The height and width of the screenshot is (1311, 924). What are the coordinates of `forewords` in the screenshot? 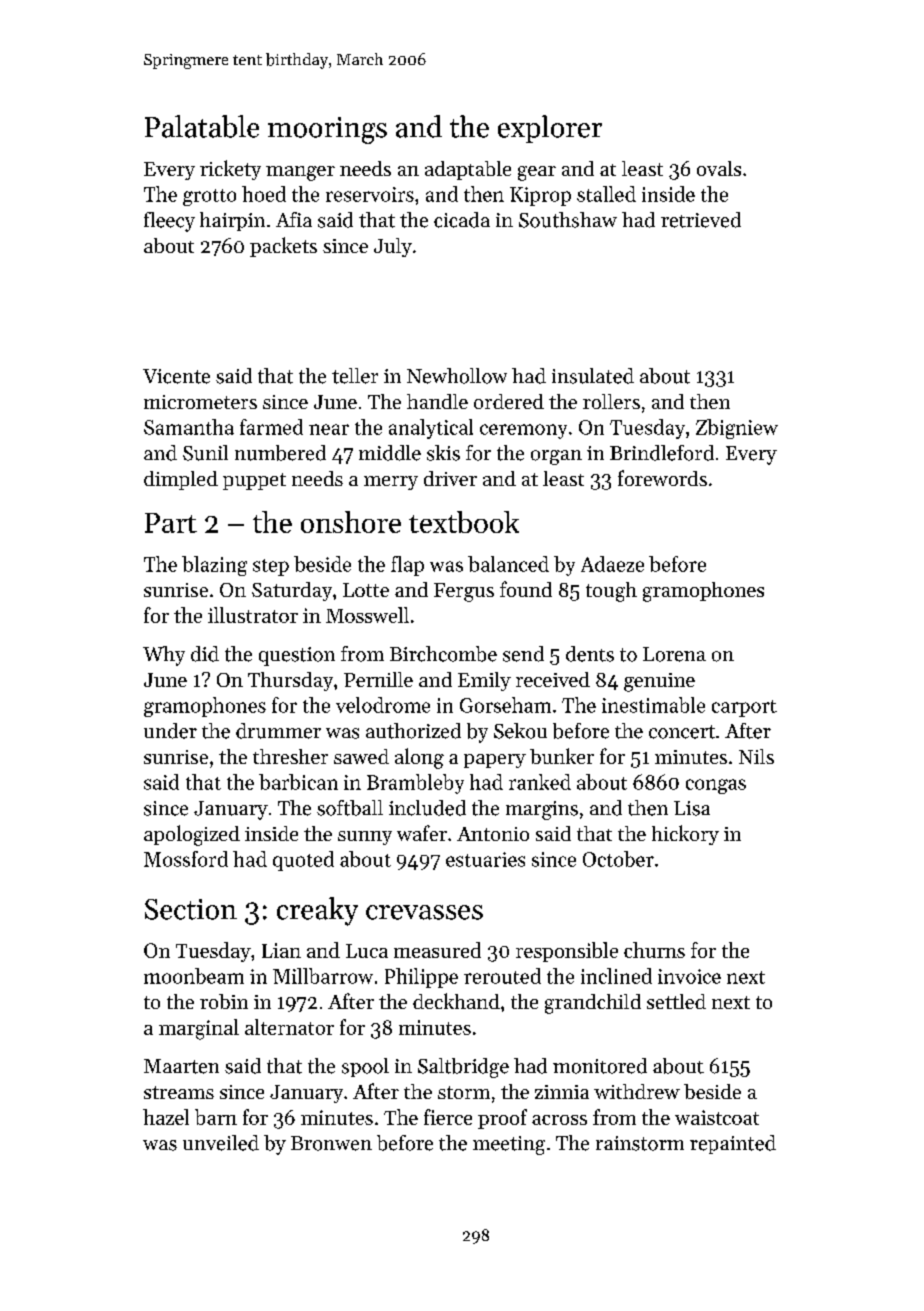 It's located at (662, 478).
